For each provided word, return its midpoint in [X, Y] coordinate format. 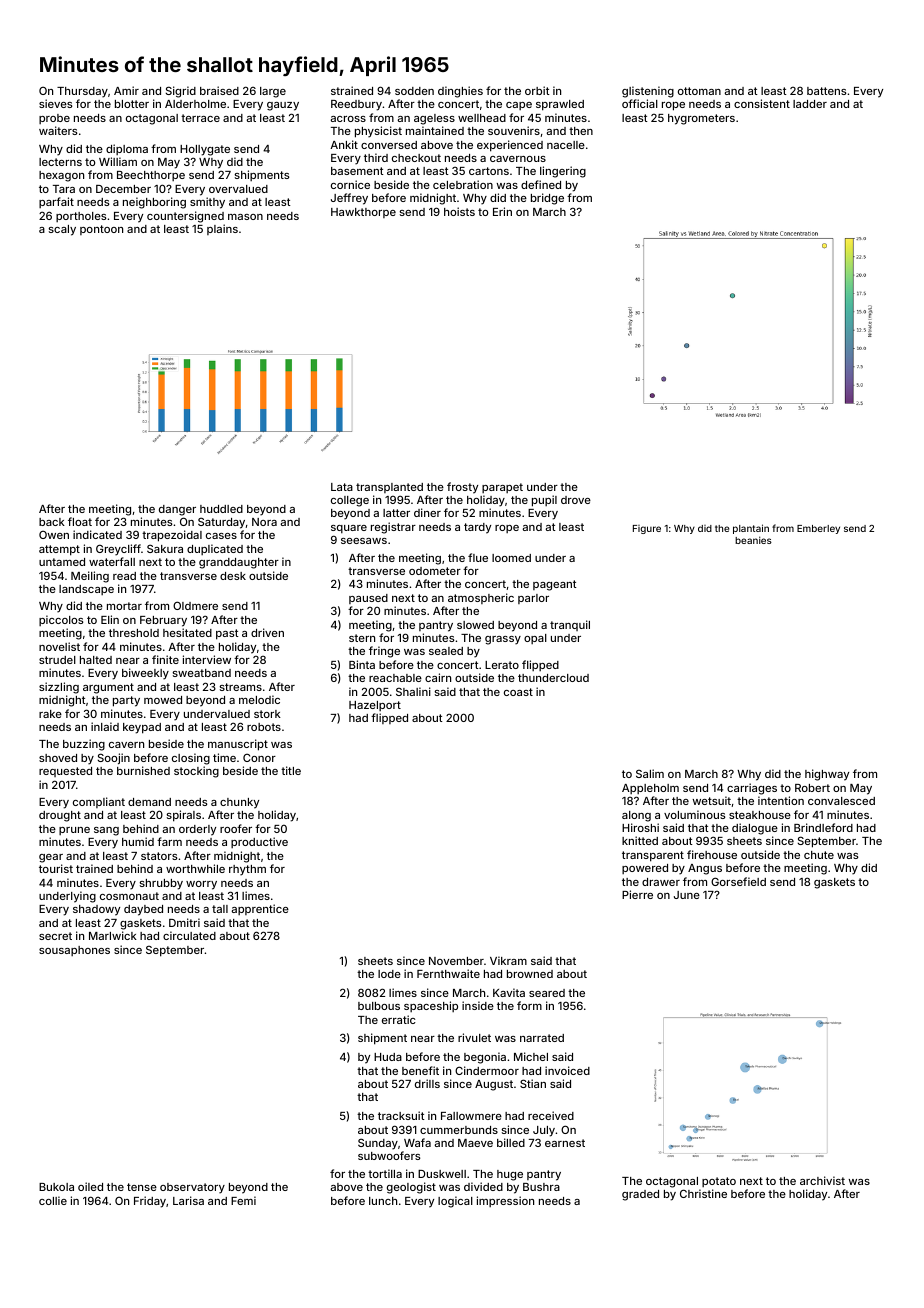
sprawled [560, 105]
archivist [822, 1180]
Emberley [818, 529]
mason [245, 217]
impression [505, 1201]
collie [53, 1200]
